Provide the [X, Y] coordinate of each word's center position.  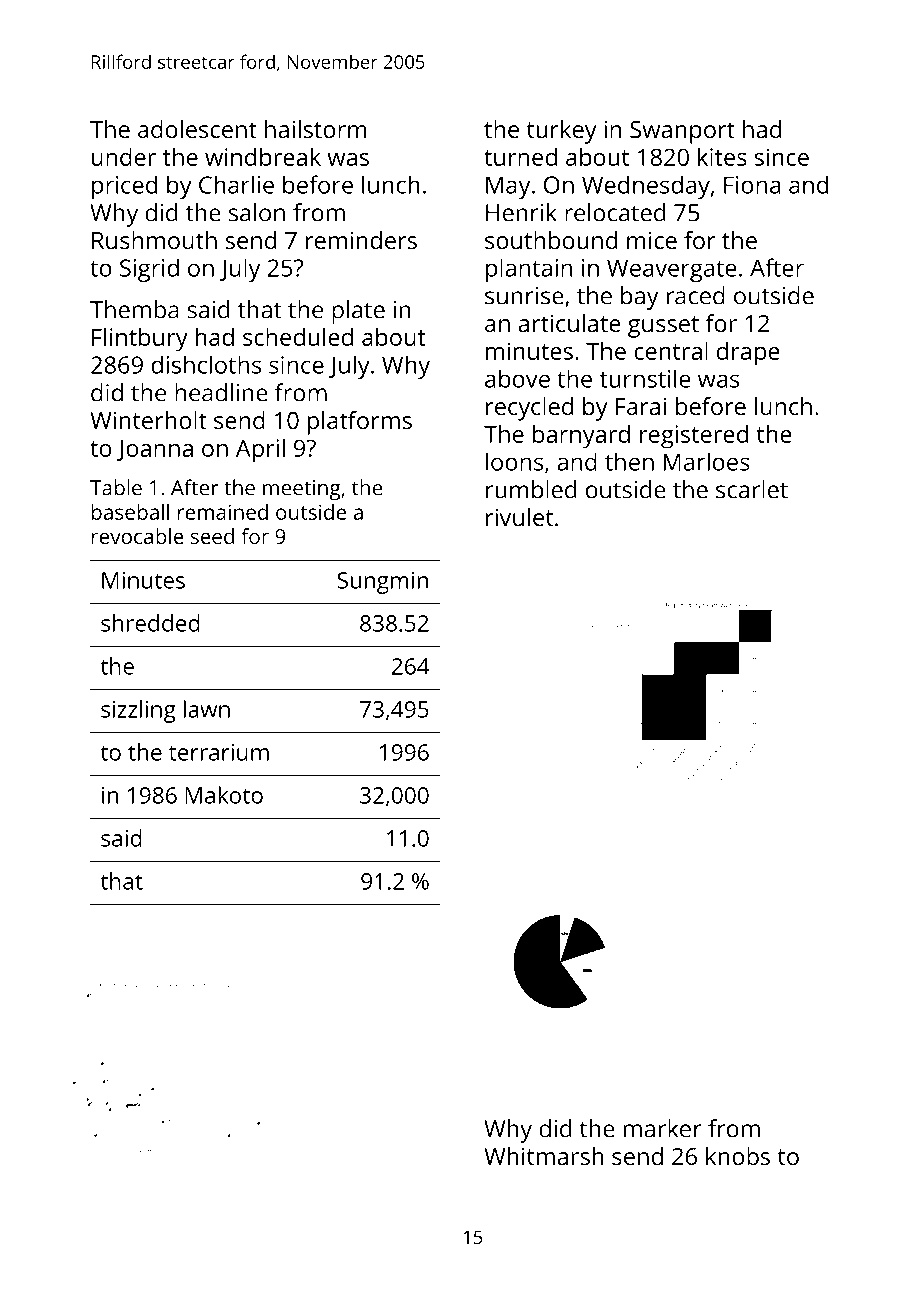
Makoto [224, 795]
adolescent [197, 129]
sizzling [138, 711]
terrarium [219, 752]
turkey [561, 132]
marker [663, 1128]
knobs [738, 1156]
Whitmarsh [544, 1156]
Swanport [682, 132]
